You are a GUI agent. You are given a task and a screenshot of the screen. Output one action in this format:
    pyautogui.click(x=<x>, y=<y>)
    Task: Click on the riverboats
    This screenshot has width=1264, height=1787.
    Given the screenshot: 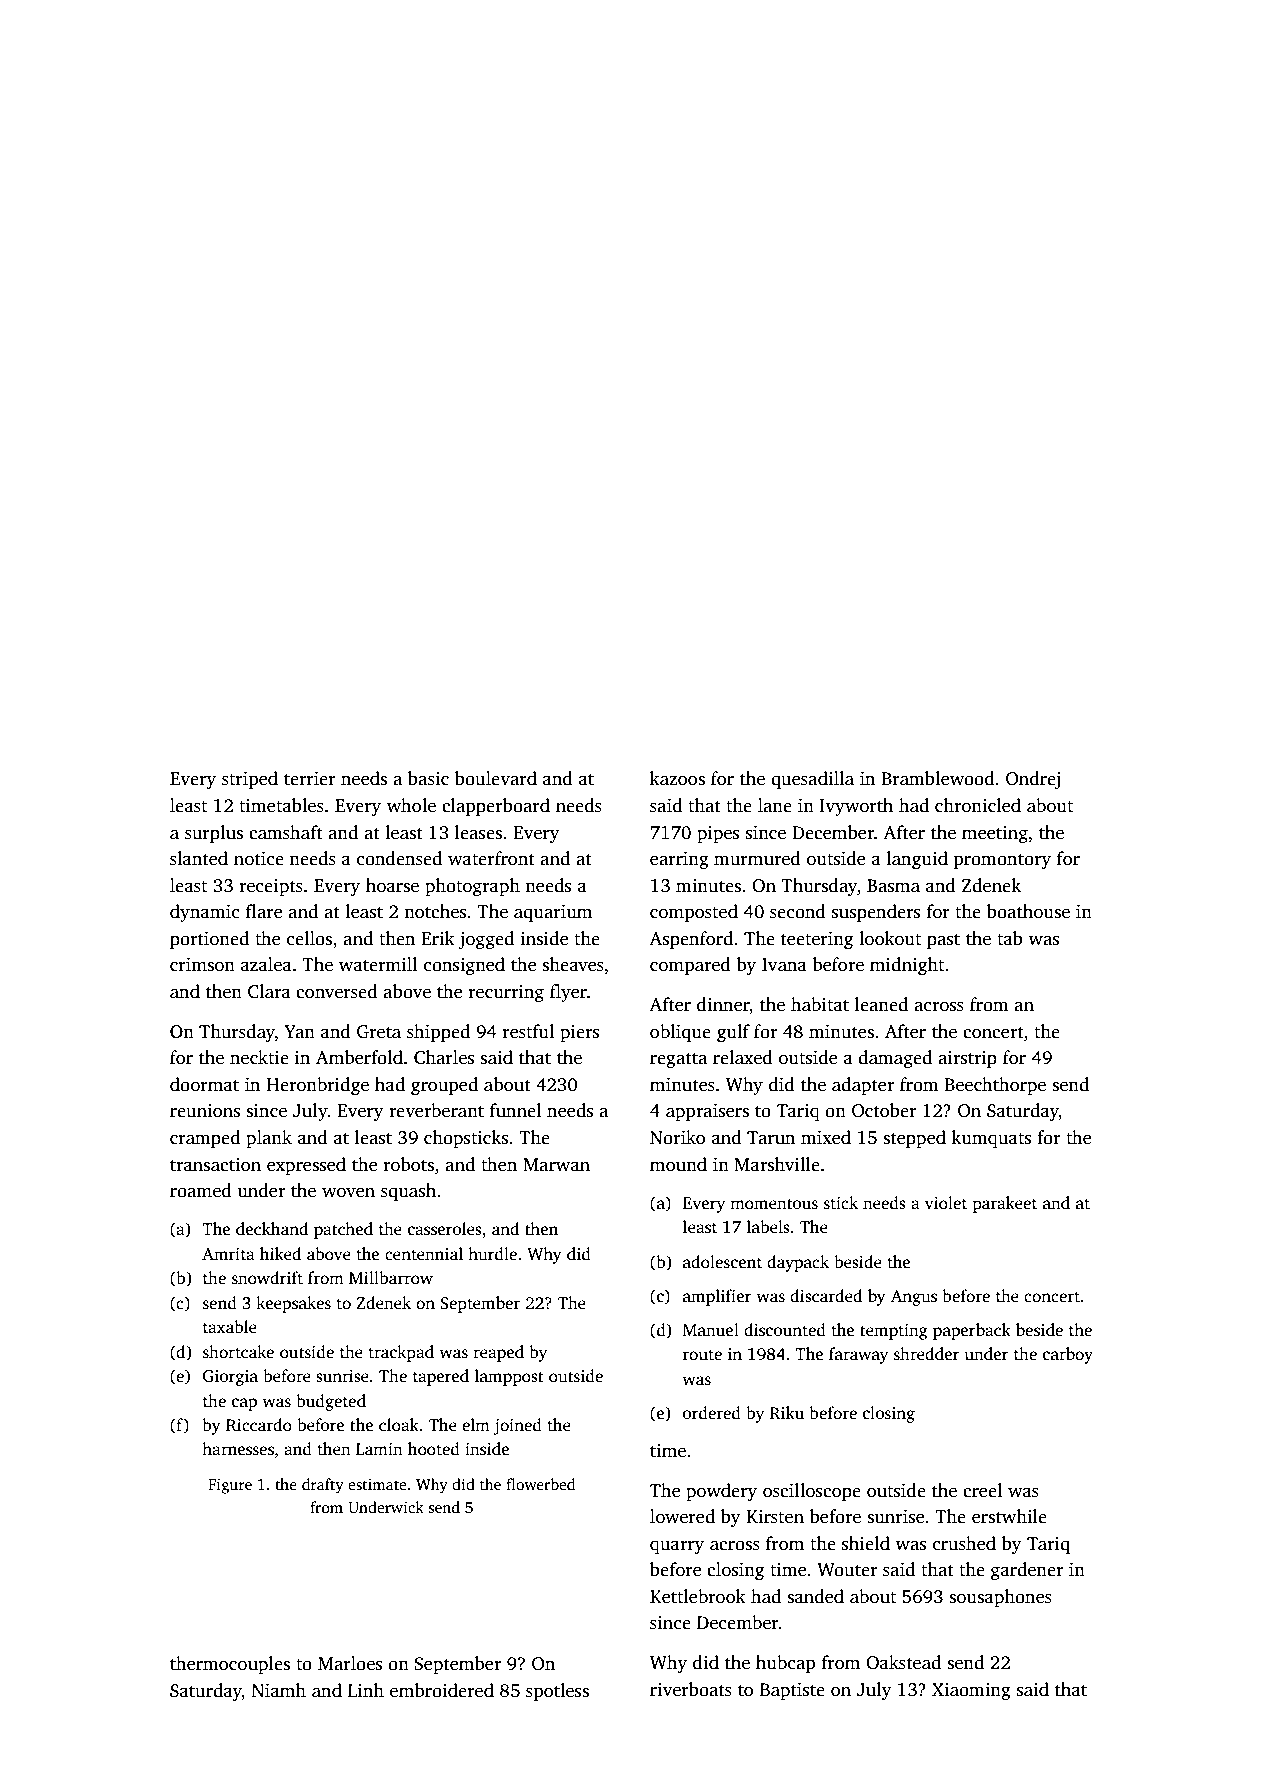 What is the action you would take?
    pyautogui.click(x=691, y=1689)
